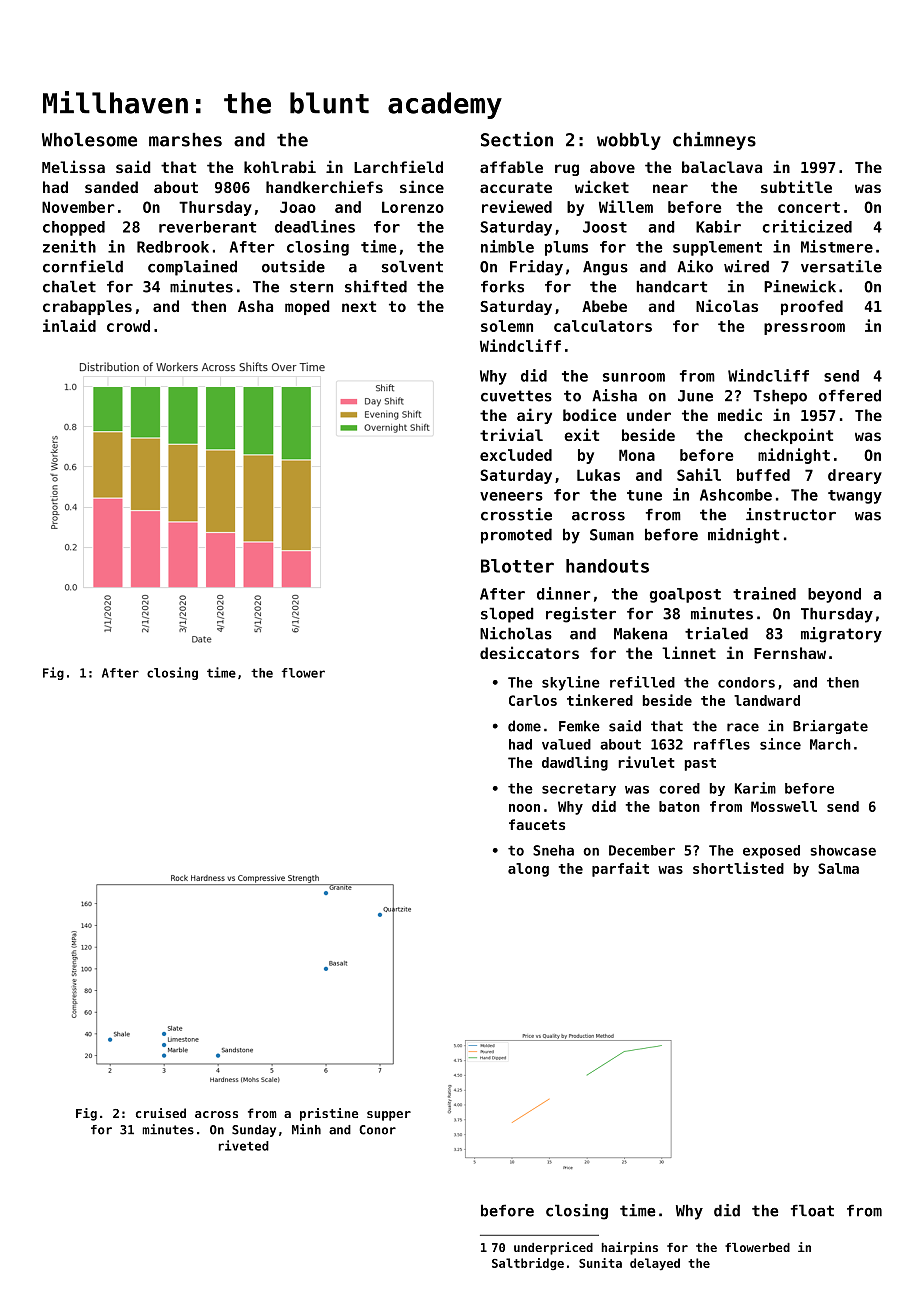  I want to click on trained, so click(764, 593).
